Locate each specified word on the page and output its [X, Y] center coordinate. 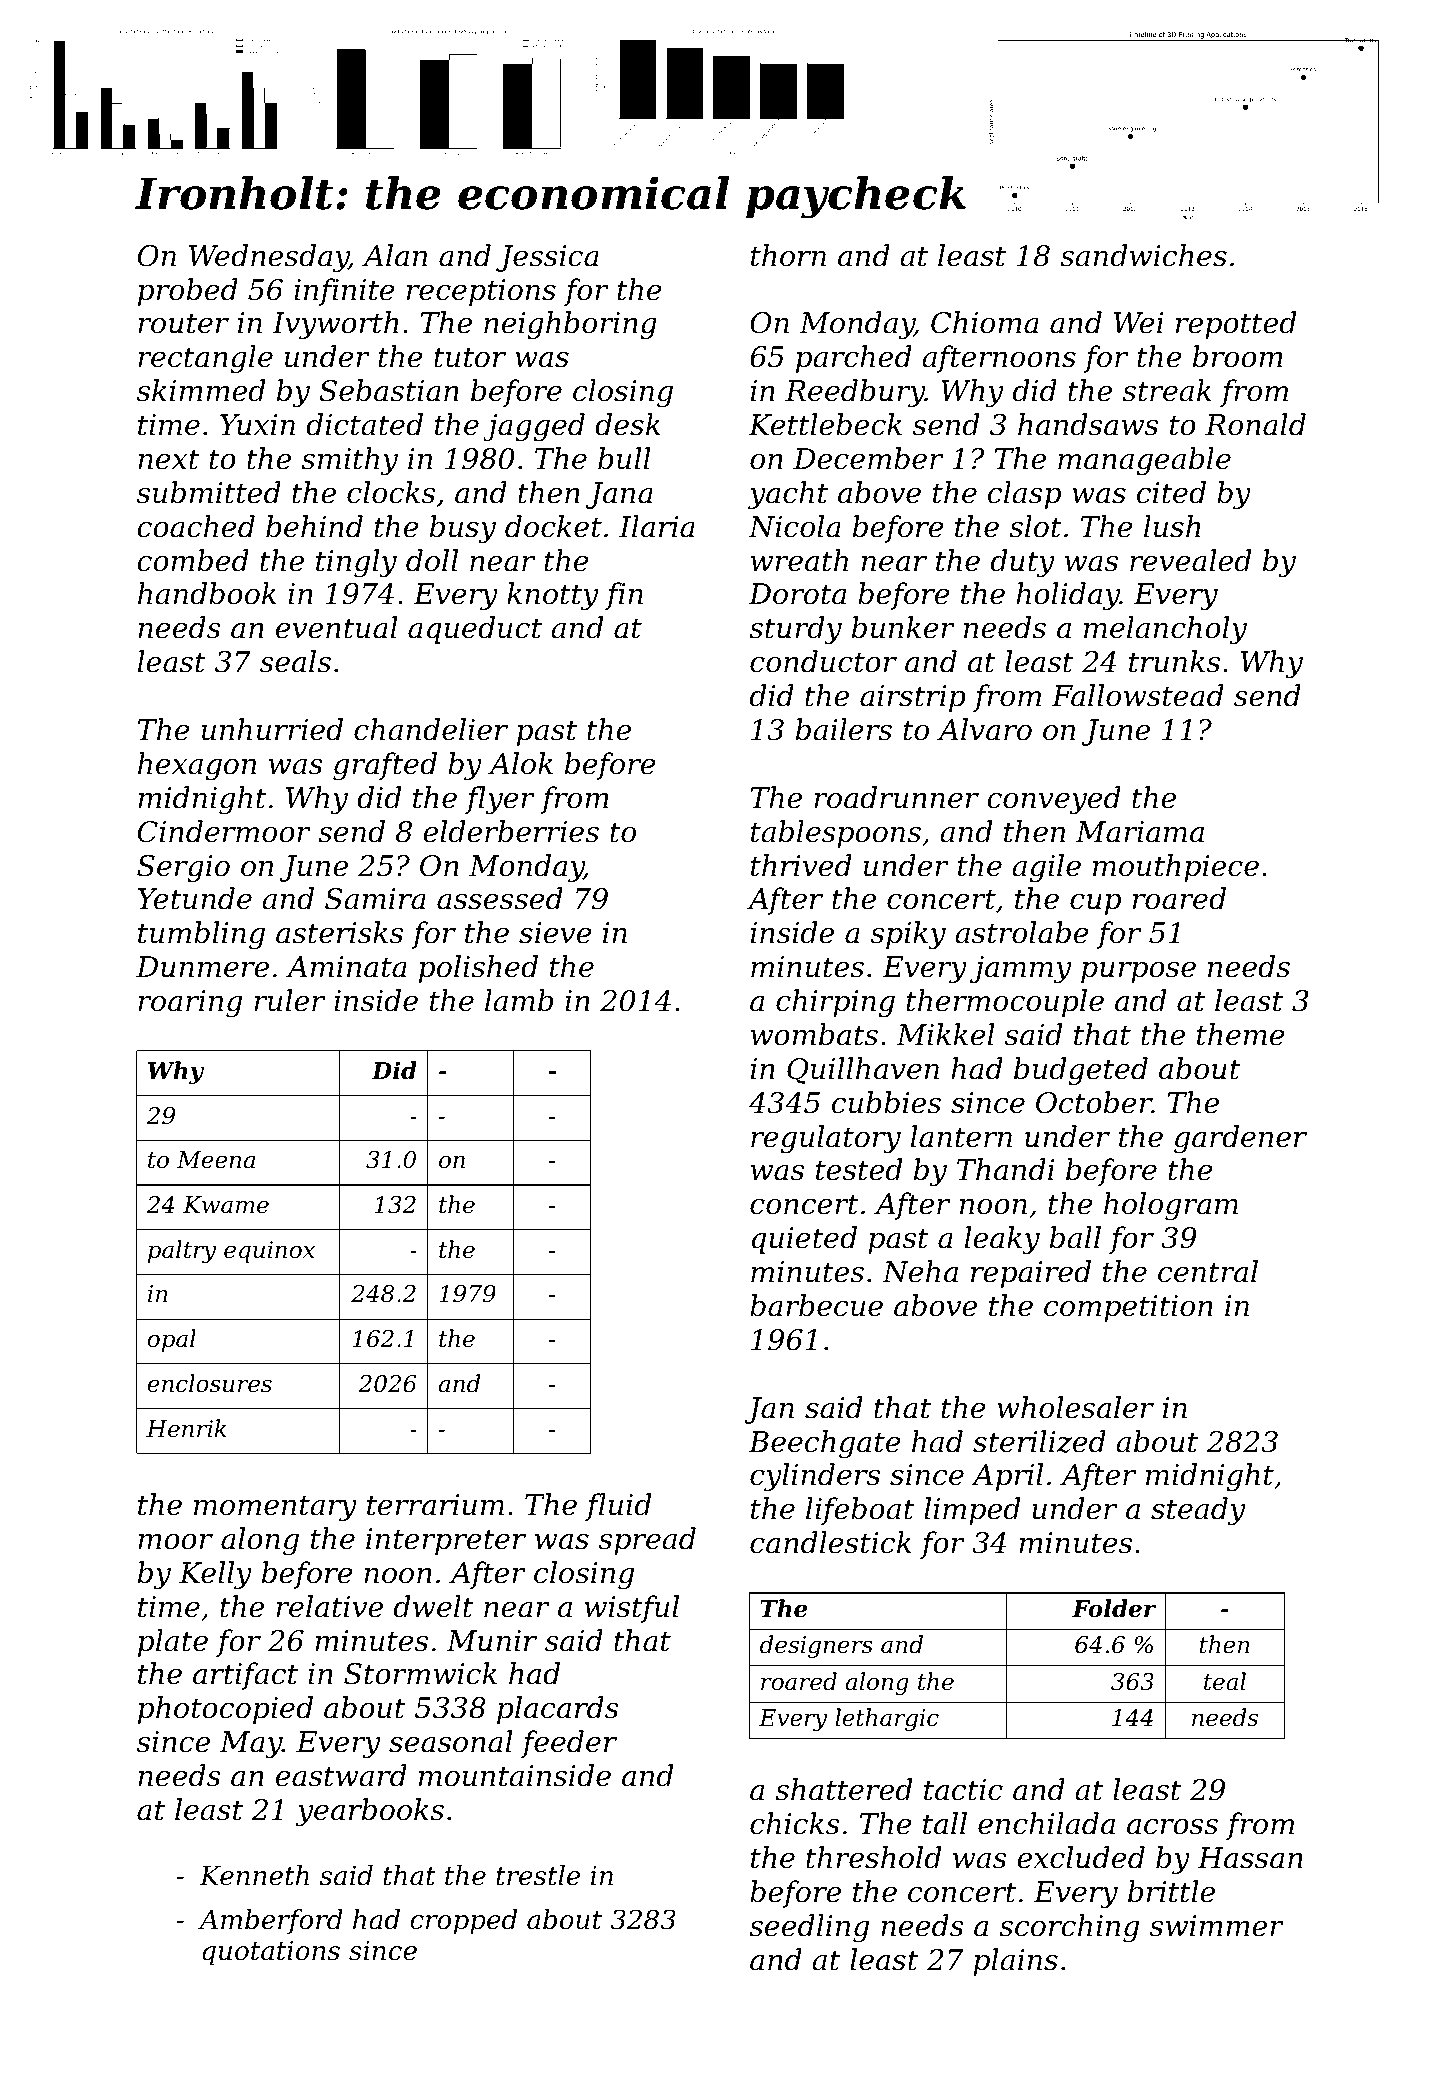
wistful [632, 1609]
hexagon [197, 766]
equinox [269, 1252]
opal [172, 1340]
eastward [341, 1775]
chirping [835, 1003]
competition [1128, 1308]
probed [188, 292]
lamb [519, 1000]
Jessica [547, 258]
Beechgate [825, 1444]
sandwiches [1143, 255]
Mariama [1140, 832]
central [1208, 1271]
